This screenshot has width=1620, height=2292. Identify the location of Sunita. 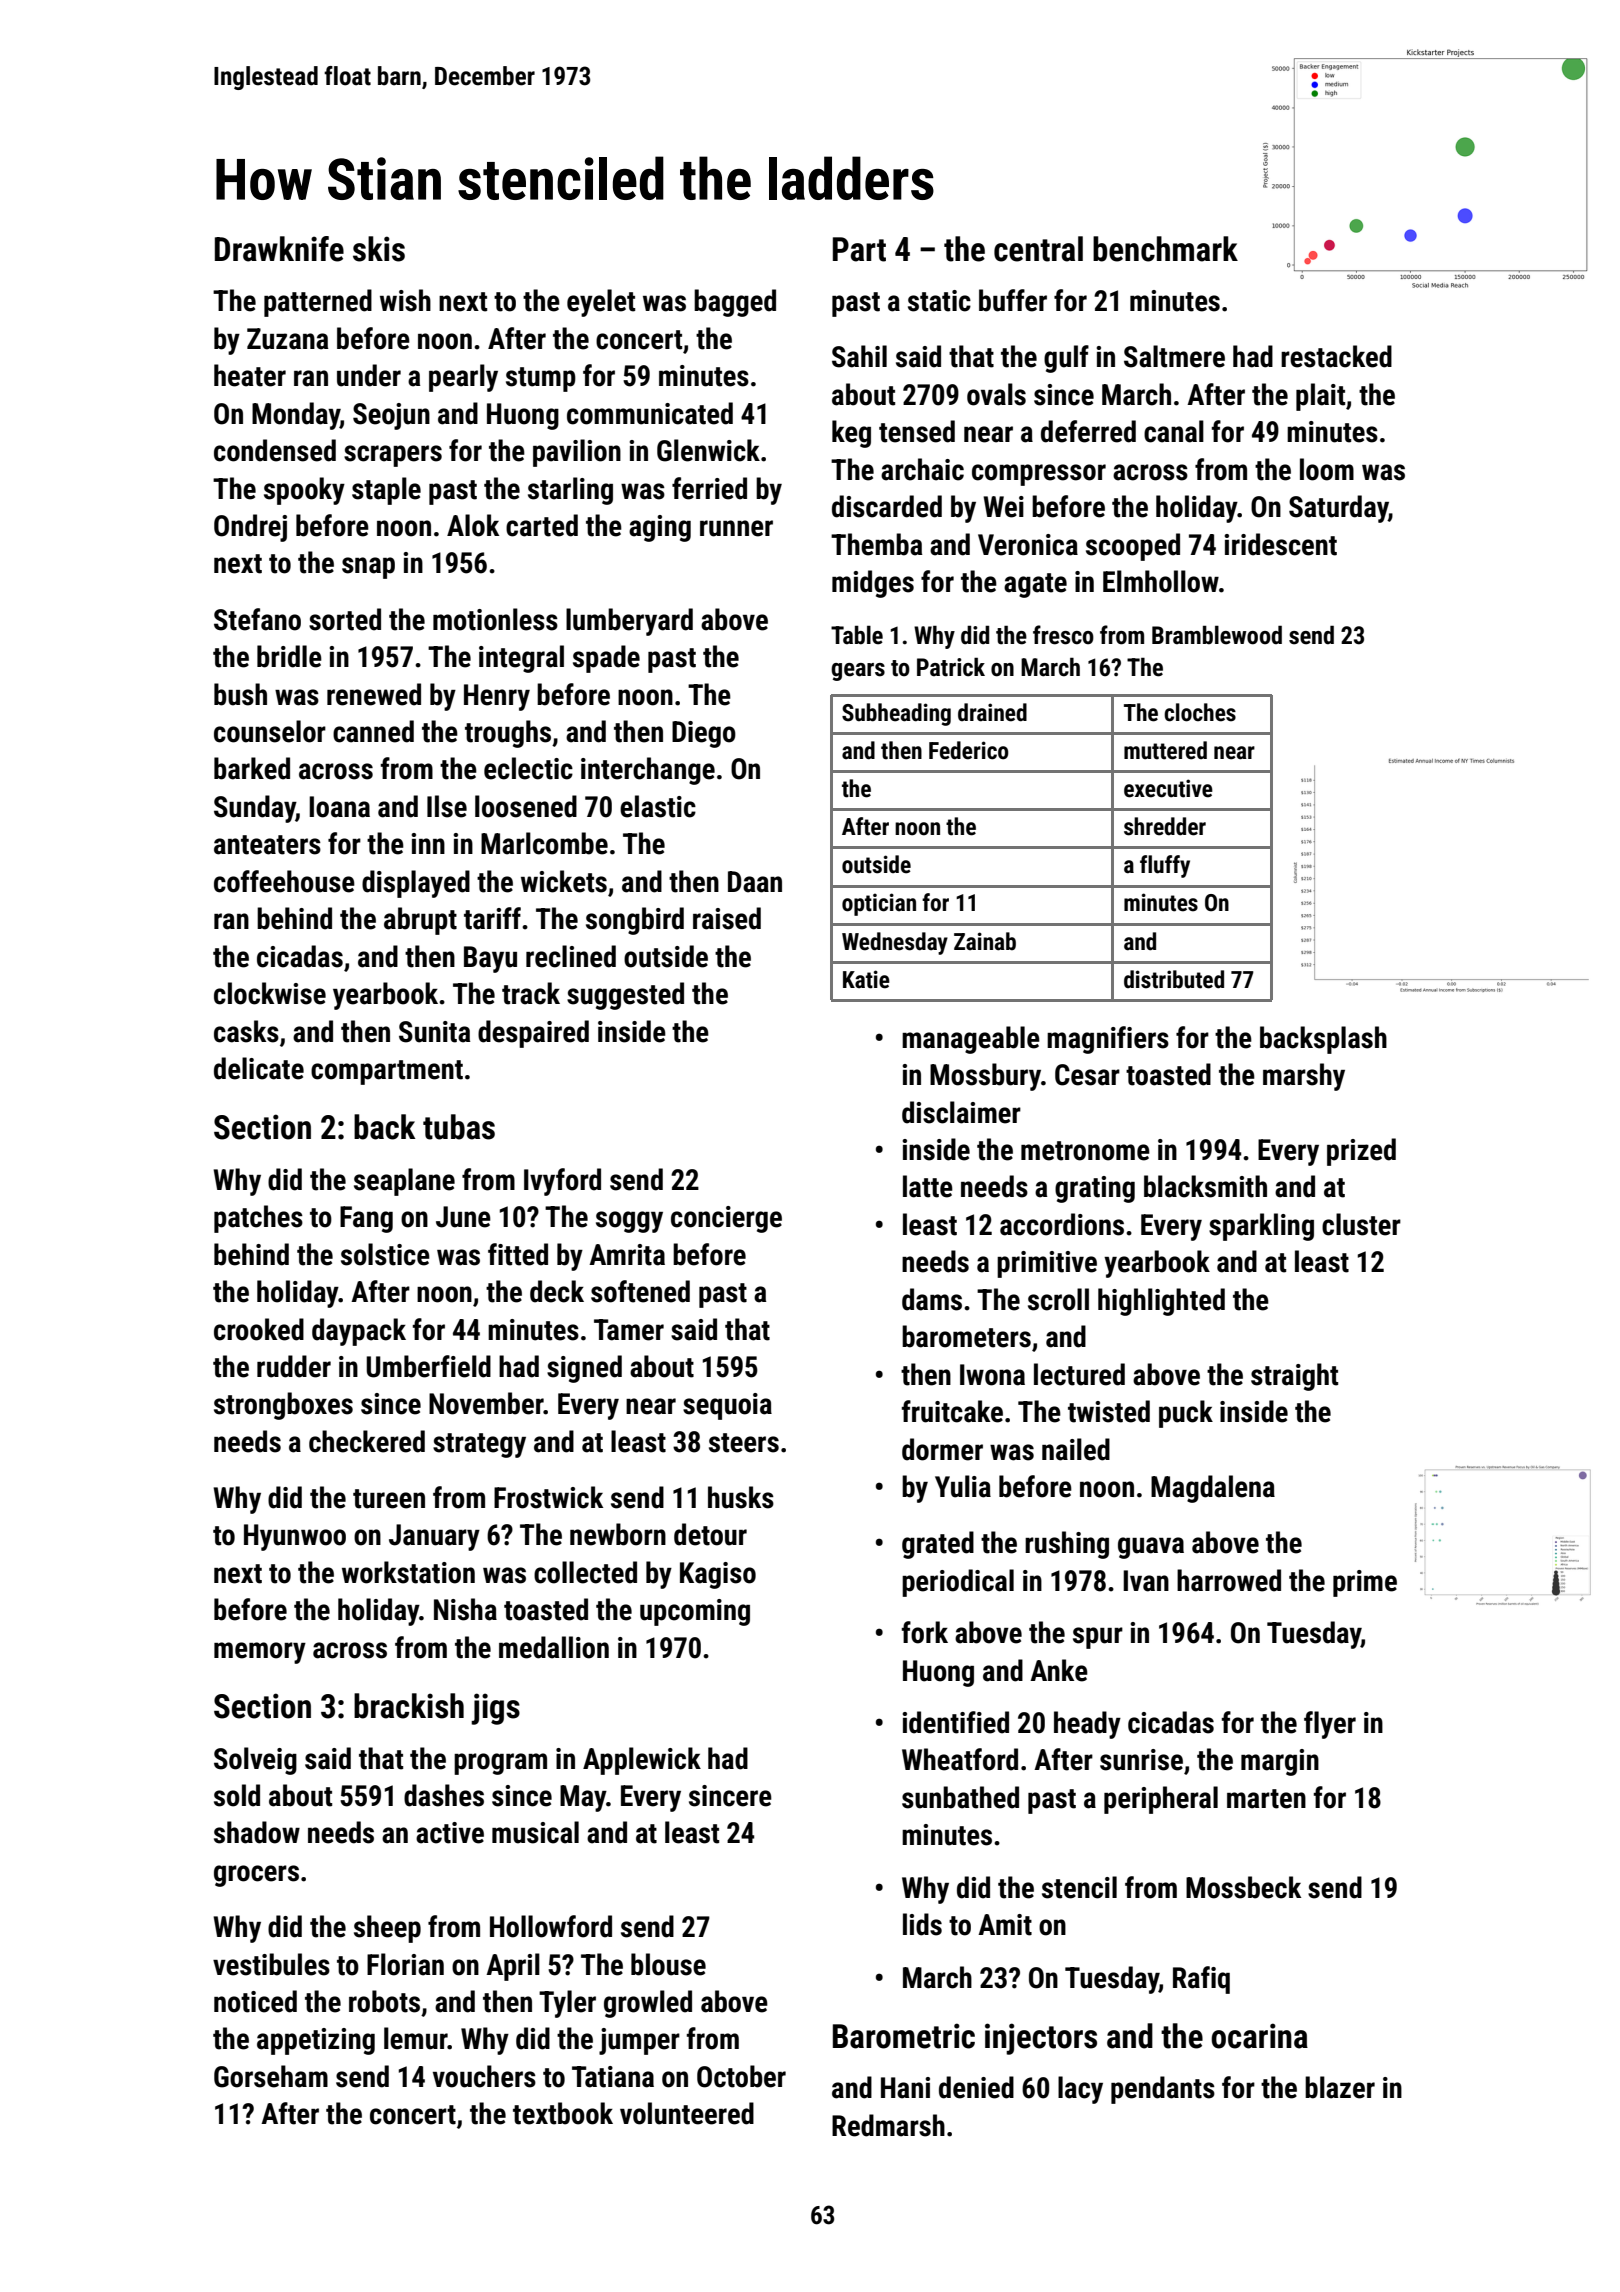
(434, 1032).
